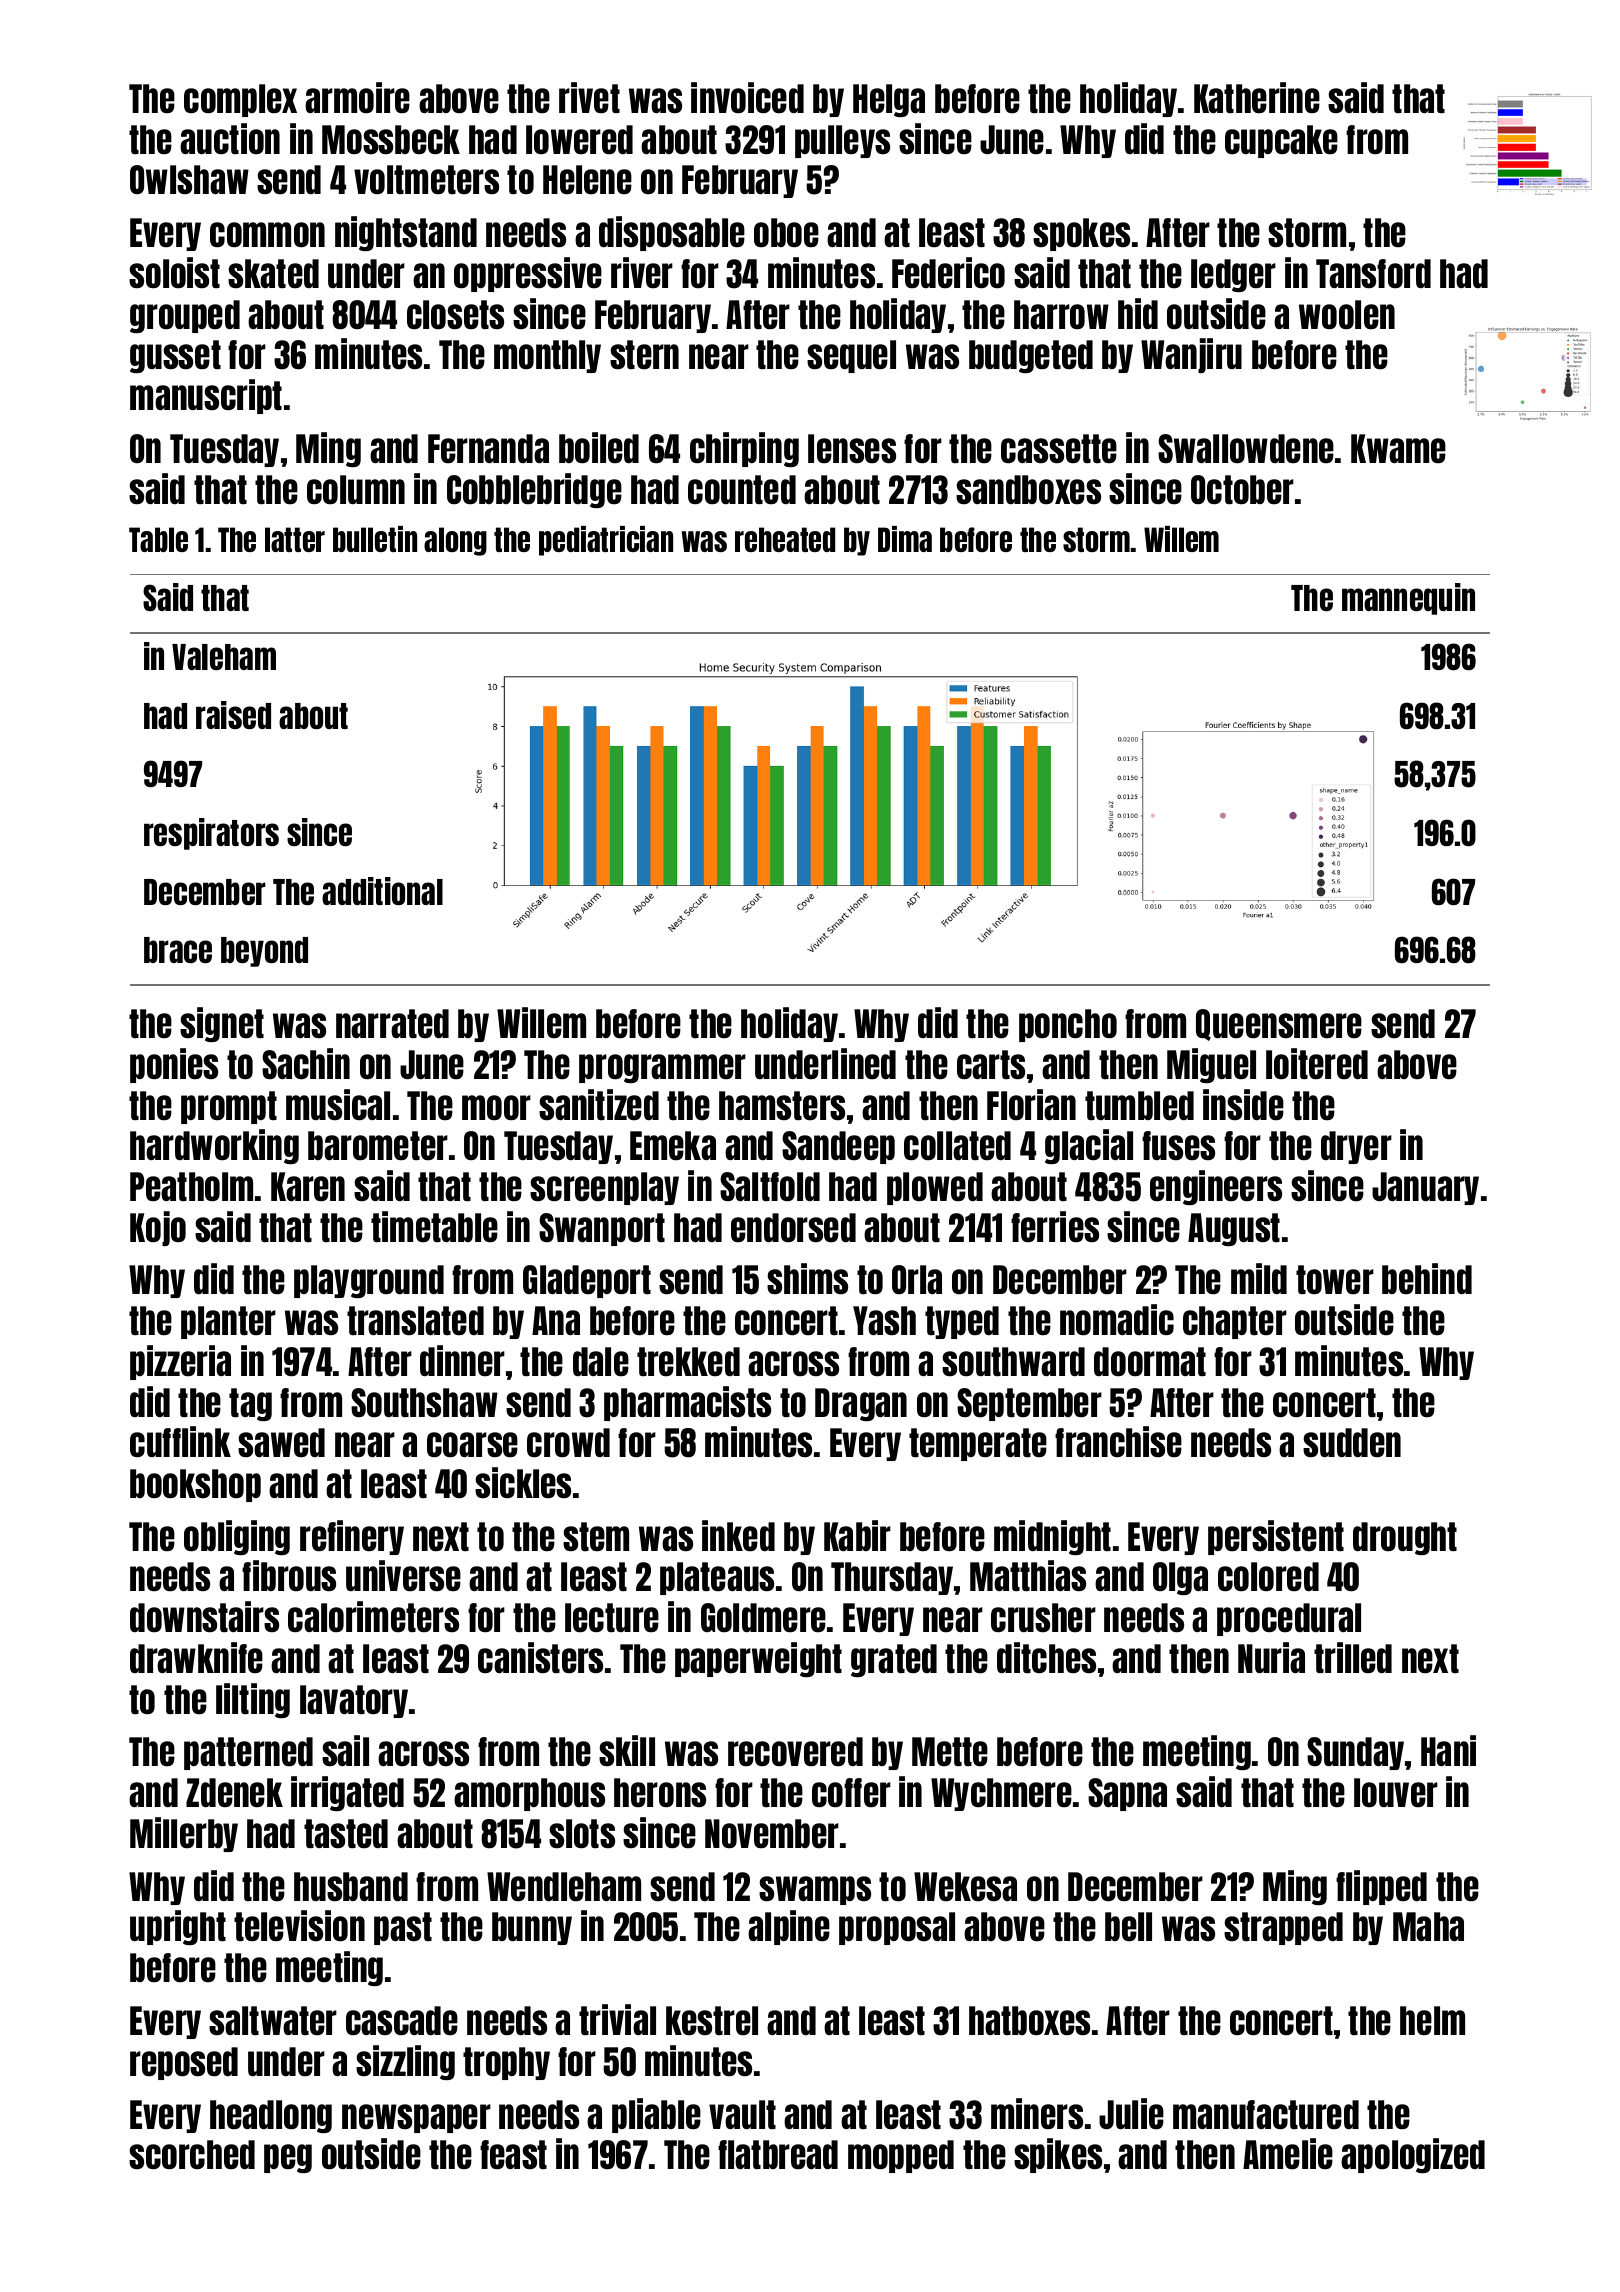 The image size is (1620, 2292). What do you see at coordinates (1257, 97) in the image?
I see `Katherine` at bounding box center [1257, 97].
